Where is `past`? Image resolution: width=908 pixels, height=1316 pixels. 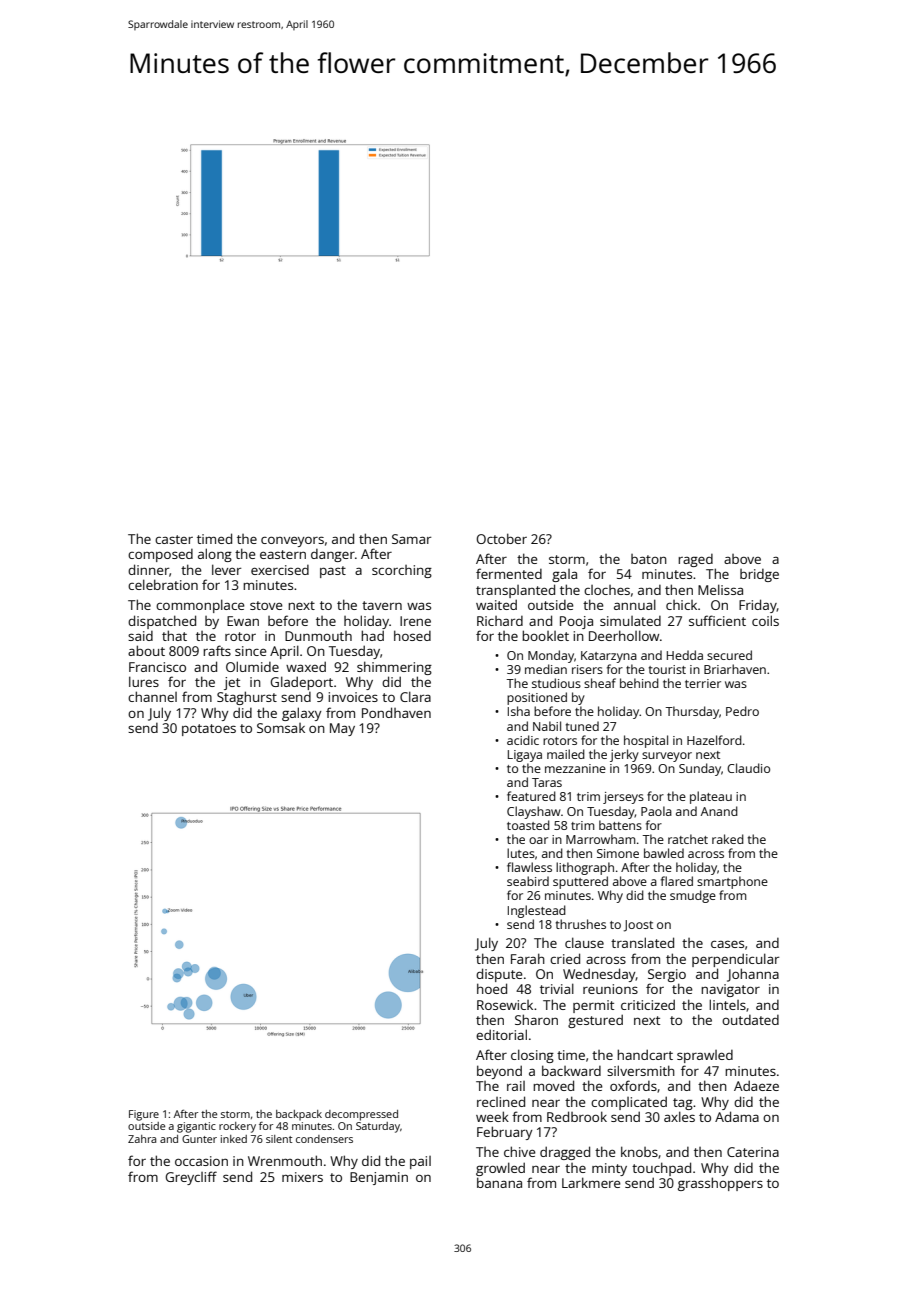
past is located at coordinates (333, 572).
